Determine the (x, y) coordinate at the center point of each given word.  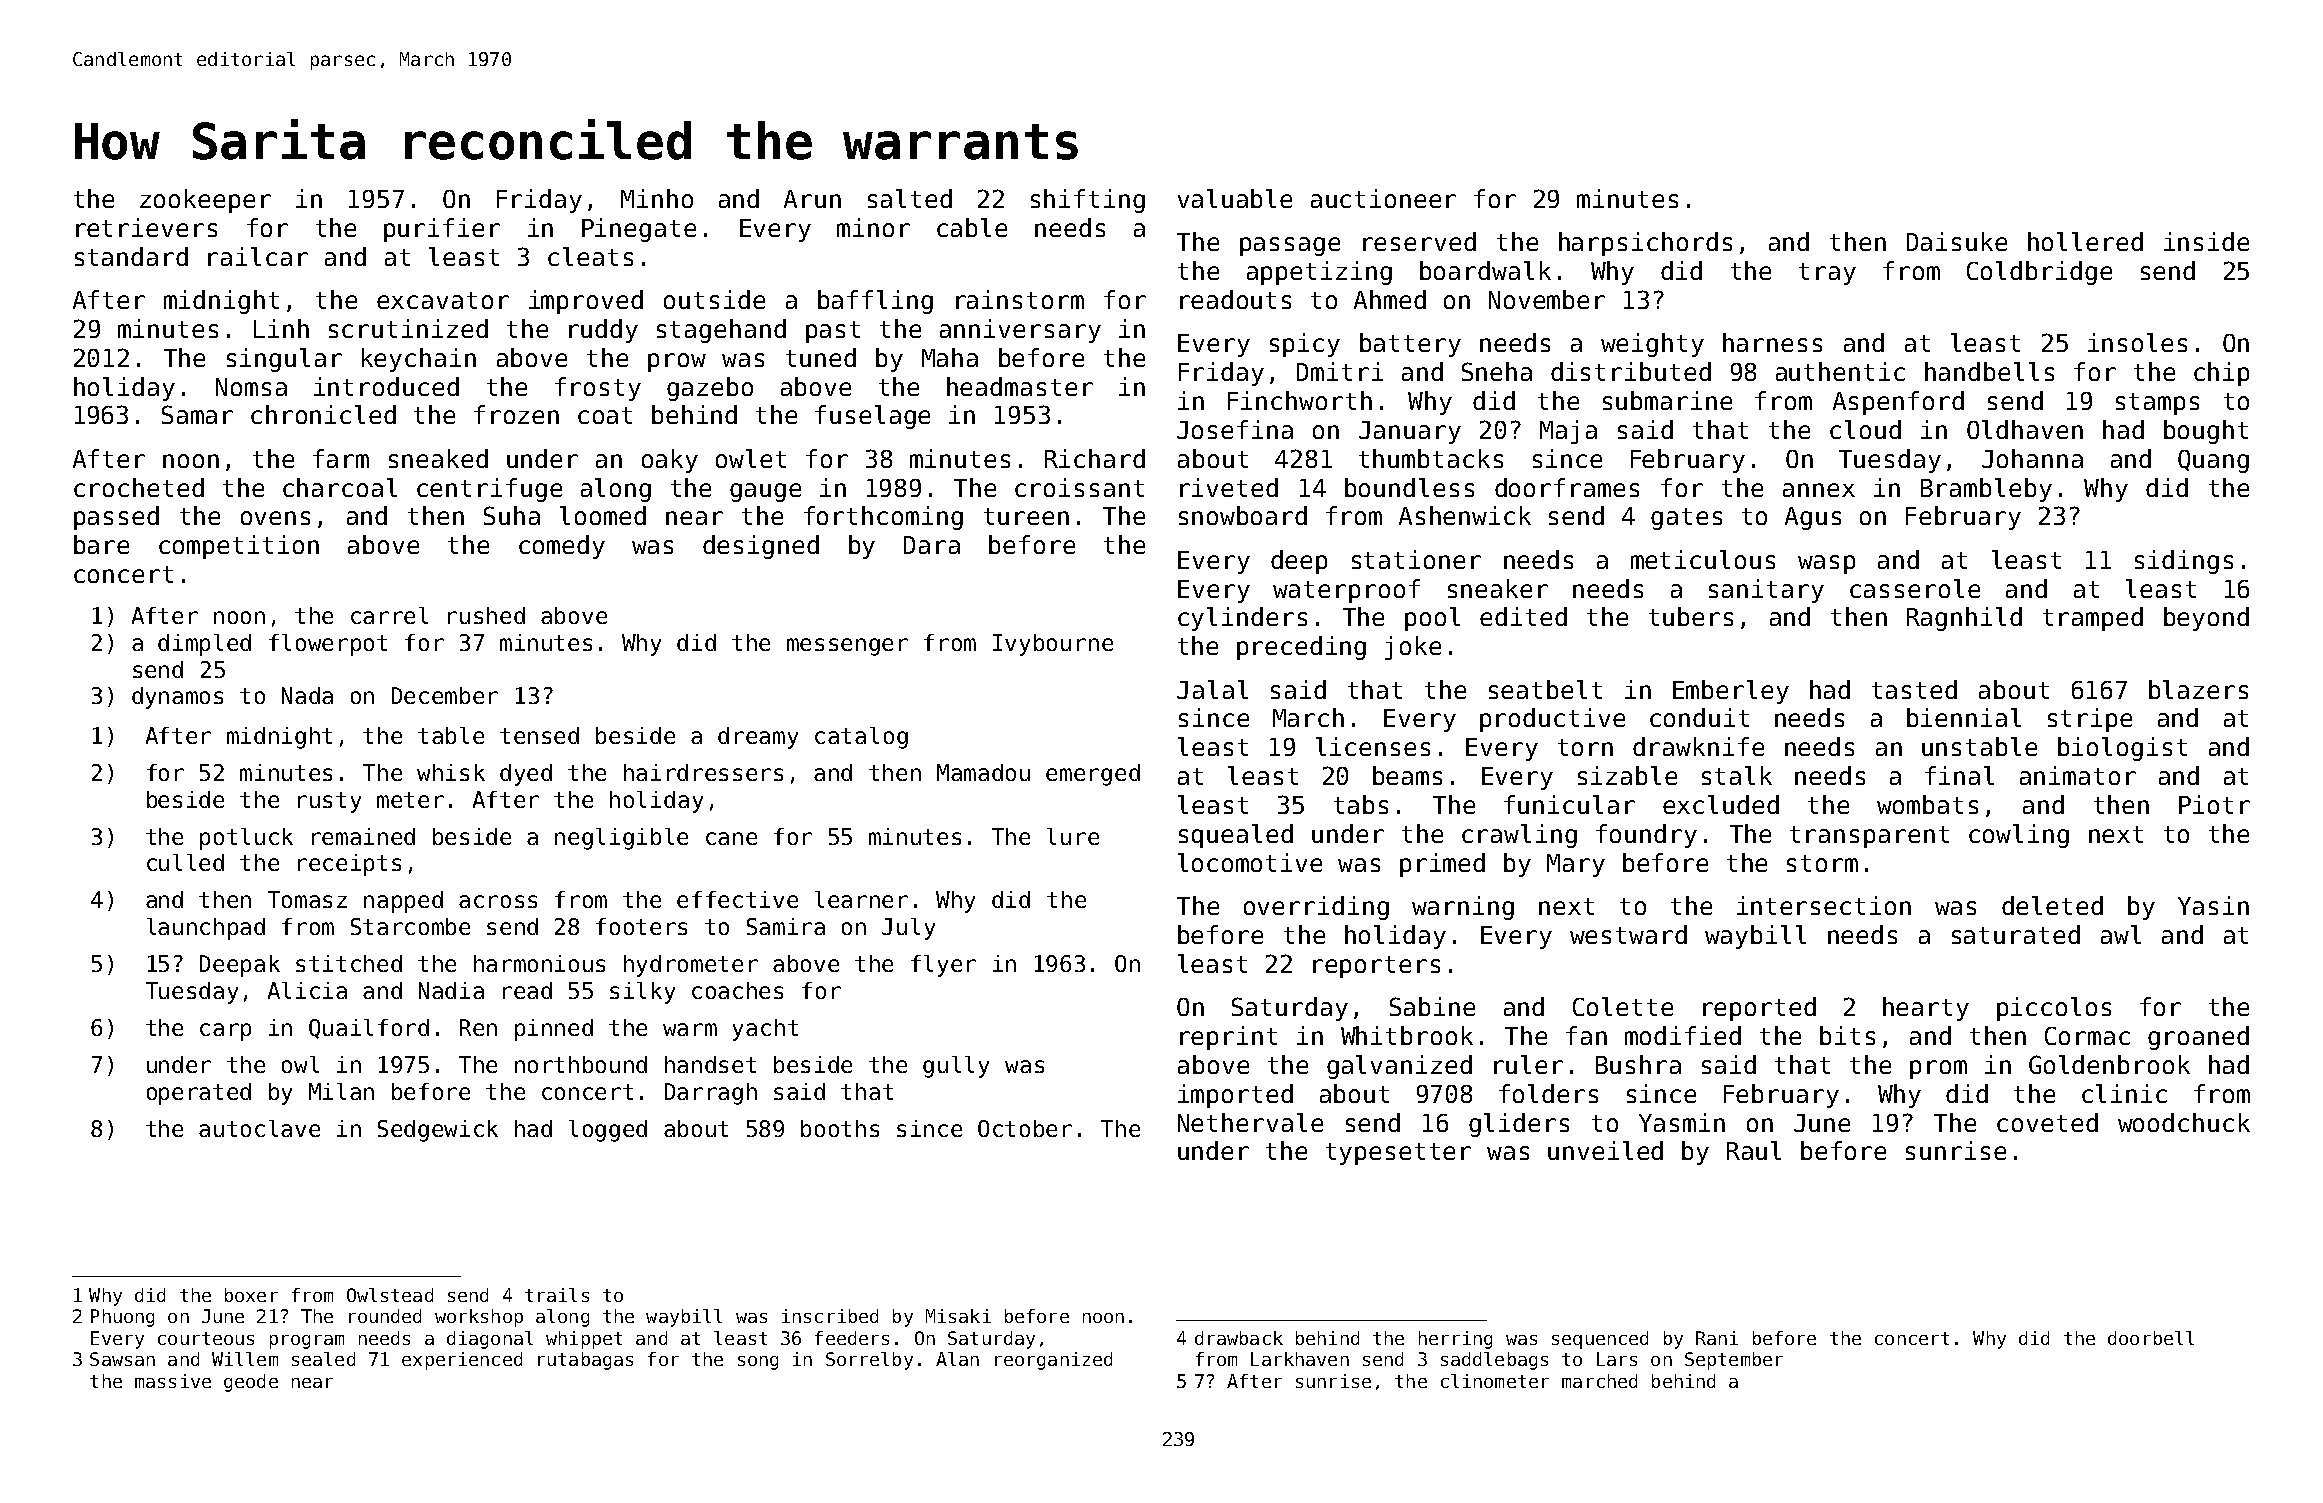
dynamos (177, 698)
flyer (943, 966)
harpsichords (1645, 244)
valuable (1235, 198)
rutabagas (585, 1361)
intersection (1824, 905)
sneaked (438, 458)
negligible (621, 839)
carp (225, 1032)
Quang (2213, 461)
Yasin (2213, 905)
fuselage (872, 417)
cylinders (1242, 619)
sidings (2184, 562)
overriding (1316, 908)
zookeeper (205, 201)
